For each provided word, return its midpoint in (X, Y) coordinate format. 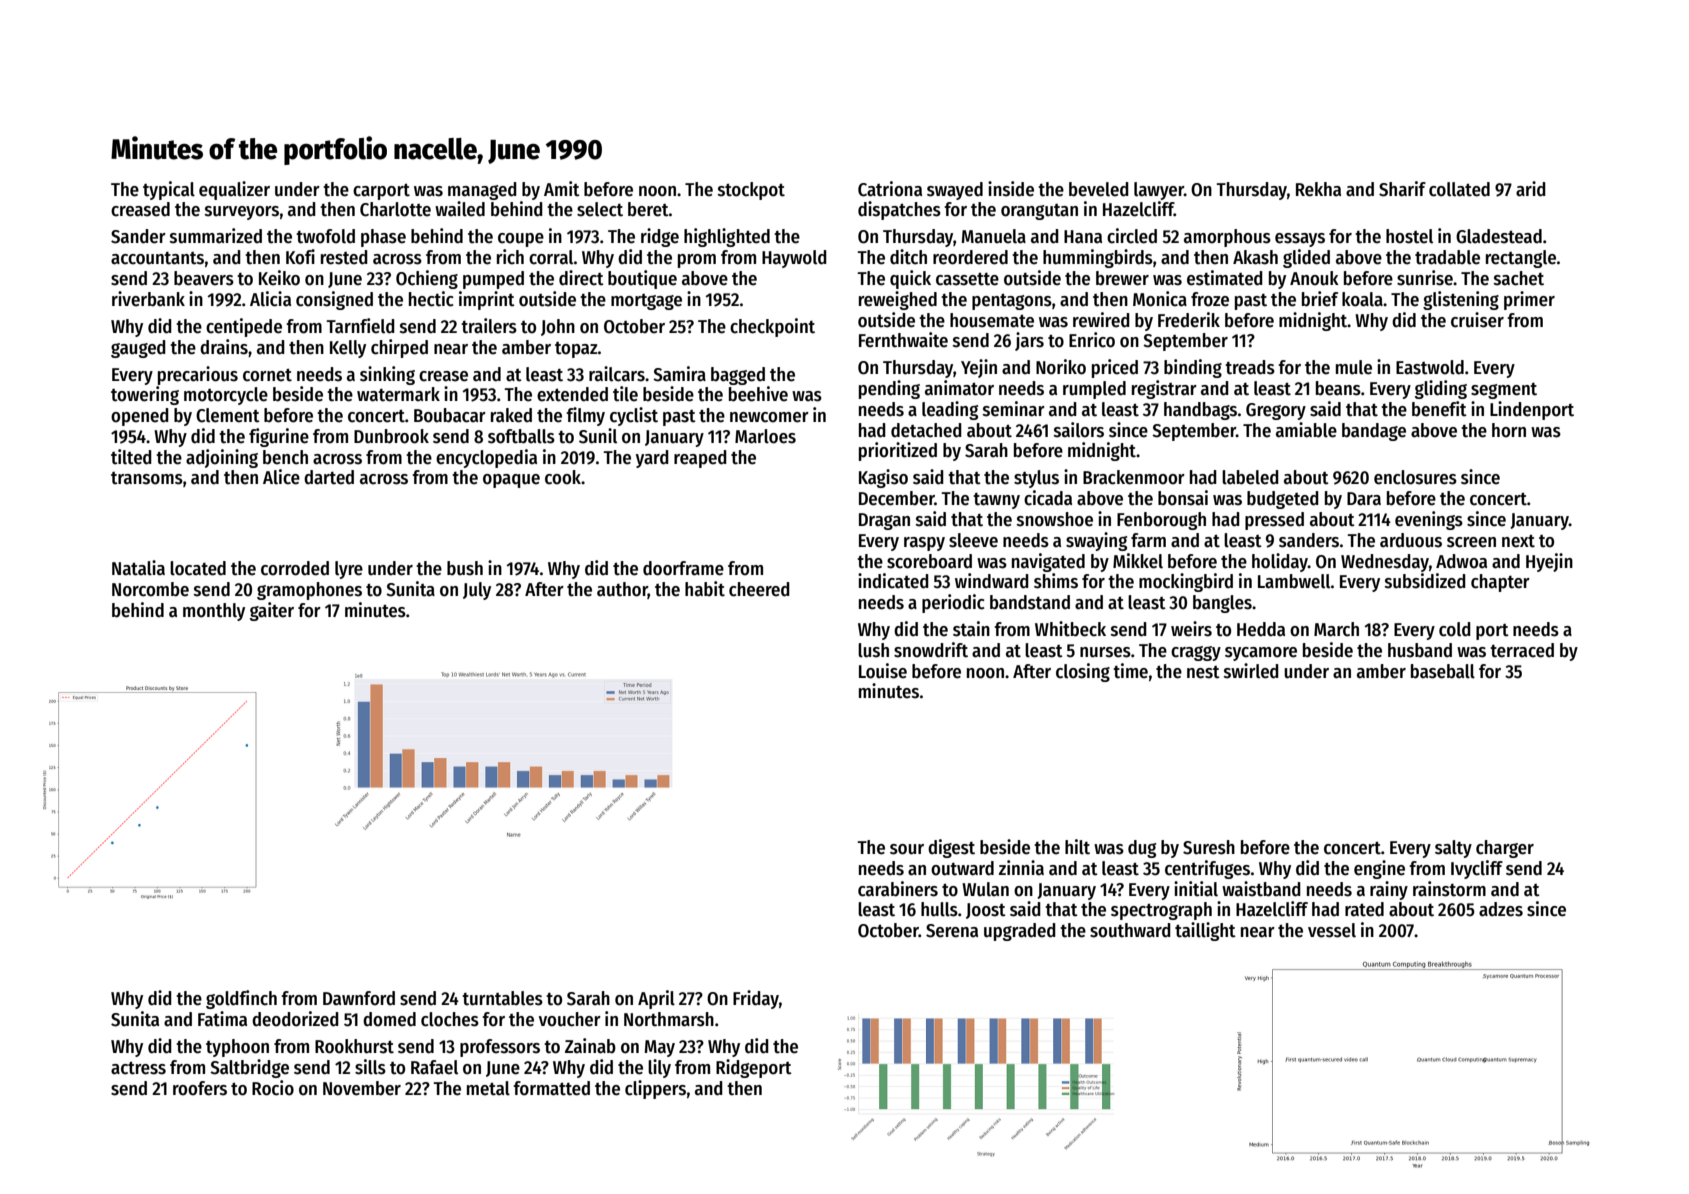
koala (1362, 299)
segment (1504, 391)
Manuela (993, 236)
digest (951, 848)
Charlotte (395, 209)
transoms (147, 478)
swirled (1251, 671)
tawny (996, 501)
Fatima (222, 1019)
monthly (214, 612)
